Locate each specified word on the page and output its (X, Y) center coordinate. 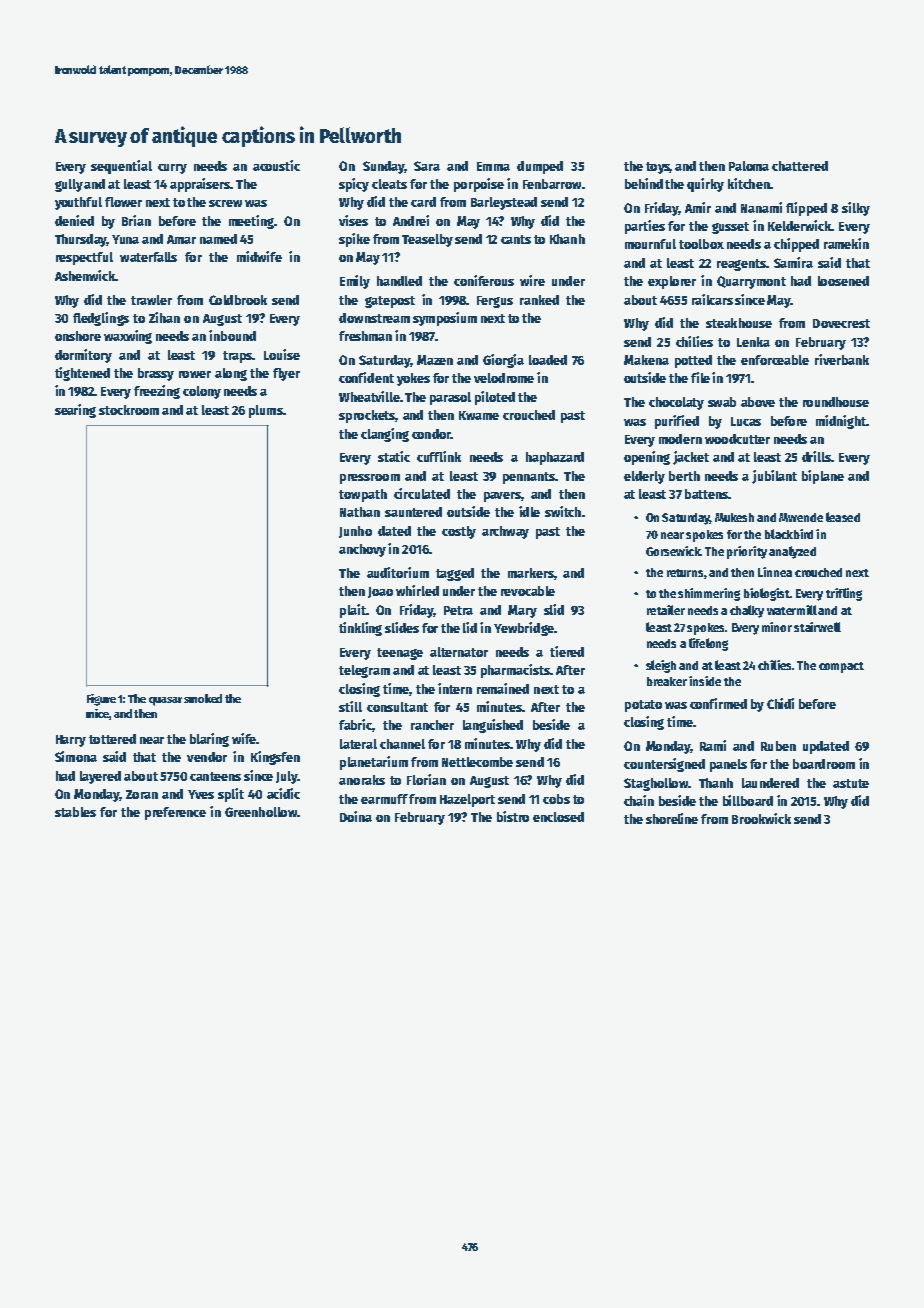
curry (172, 169)
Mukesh (734, 517)
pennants (529, 478)
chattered (800, 166)
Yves (201, 794)
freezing (157, 392)
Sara (427, 166)
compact (841, 667)
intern (455, 688)
